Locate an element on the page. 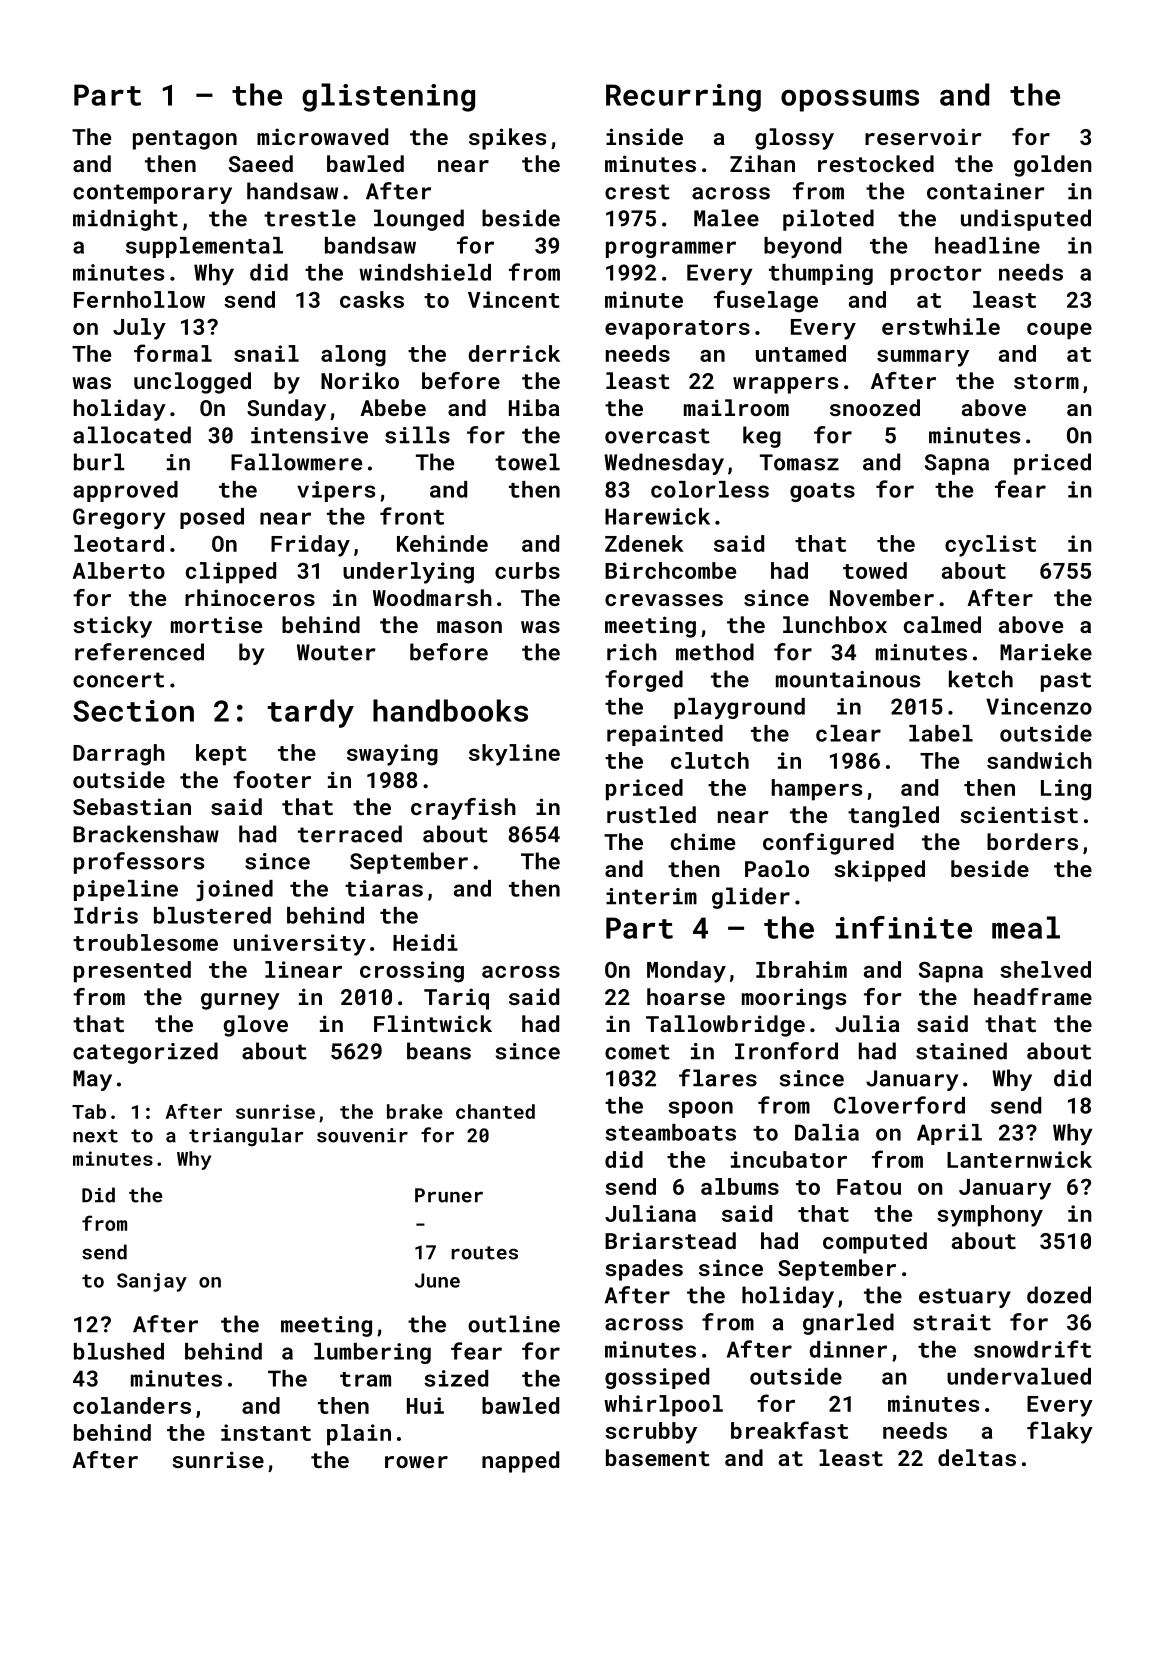 The width and height of the page is (1165, 1654). Fallowmere is located at coordinates (296, 462).
